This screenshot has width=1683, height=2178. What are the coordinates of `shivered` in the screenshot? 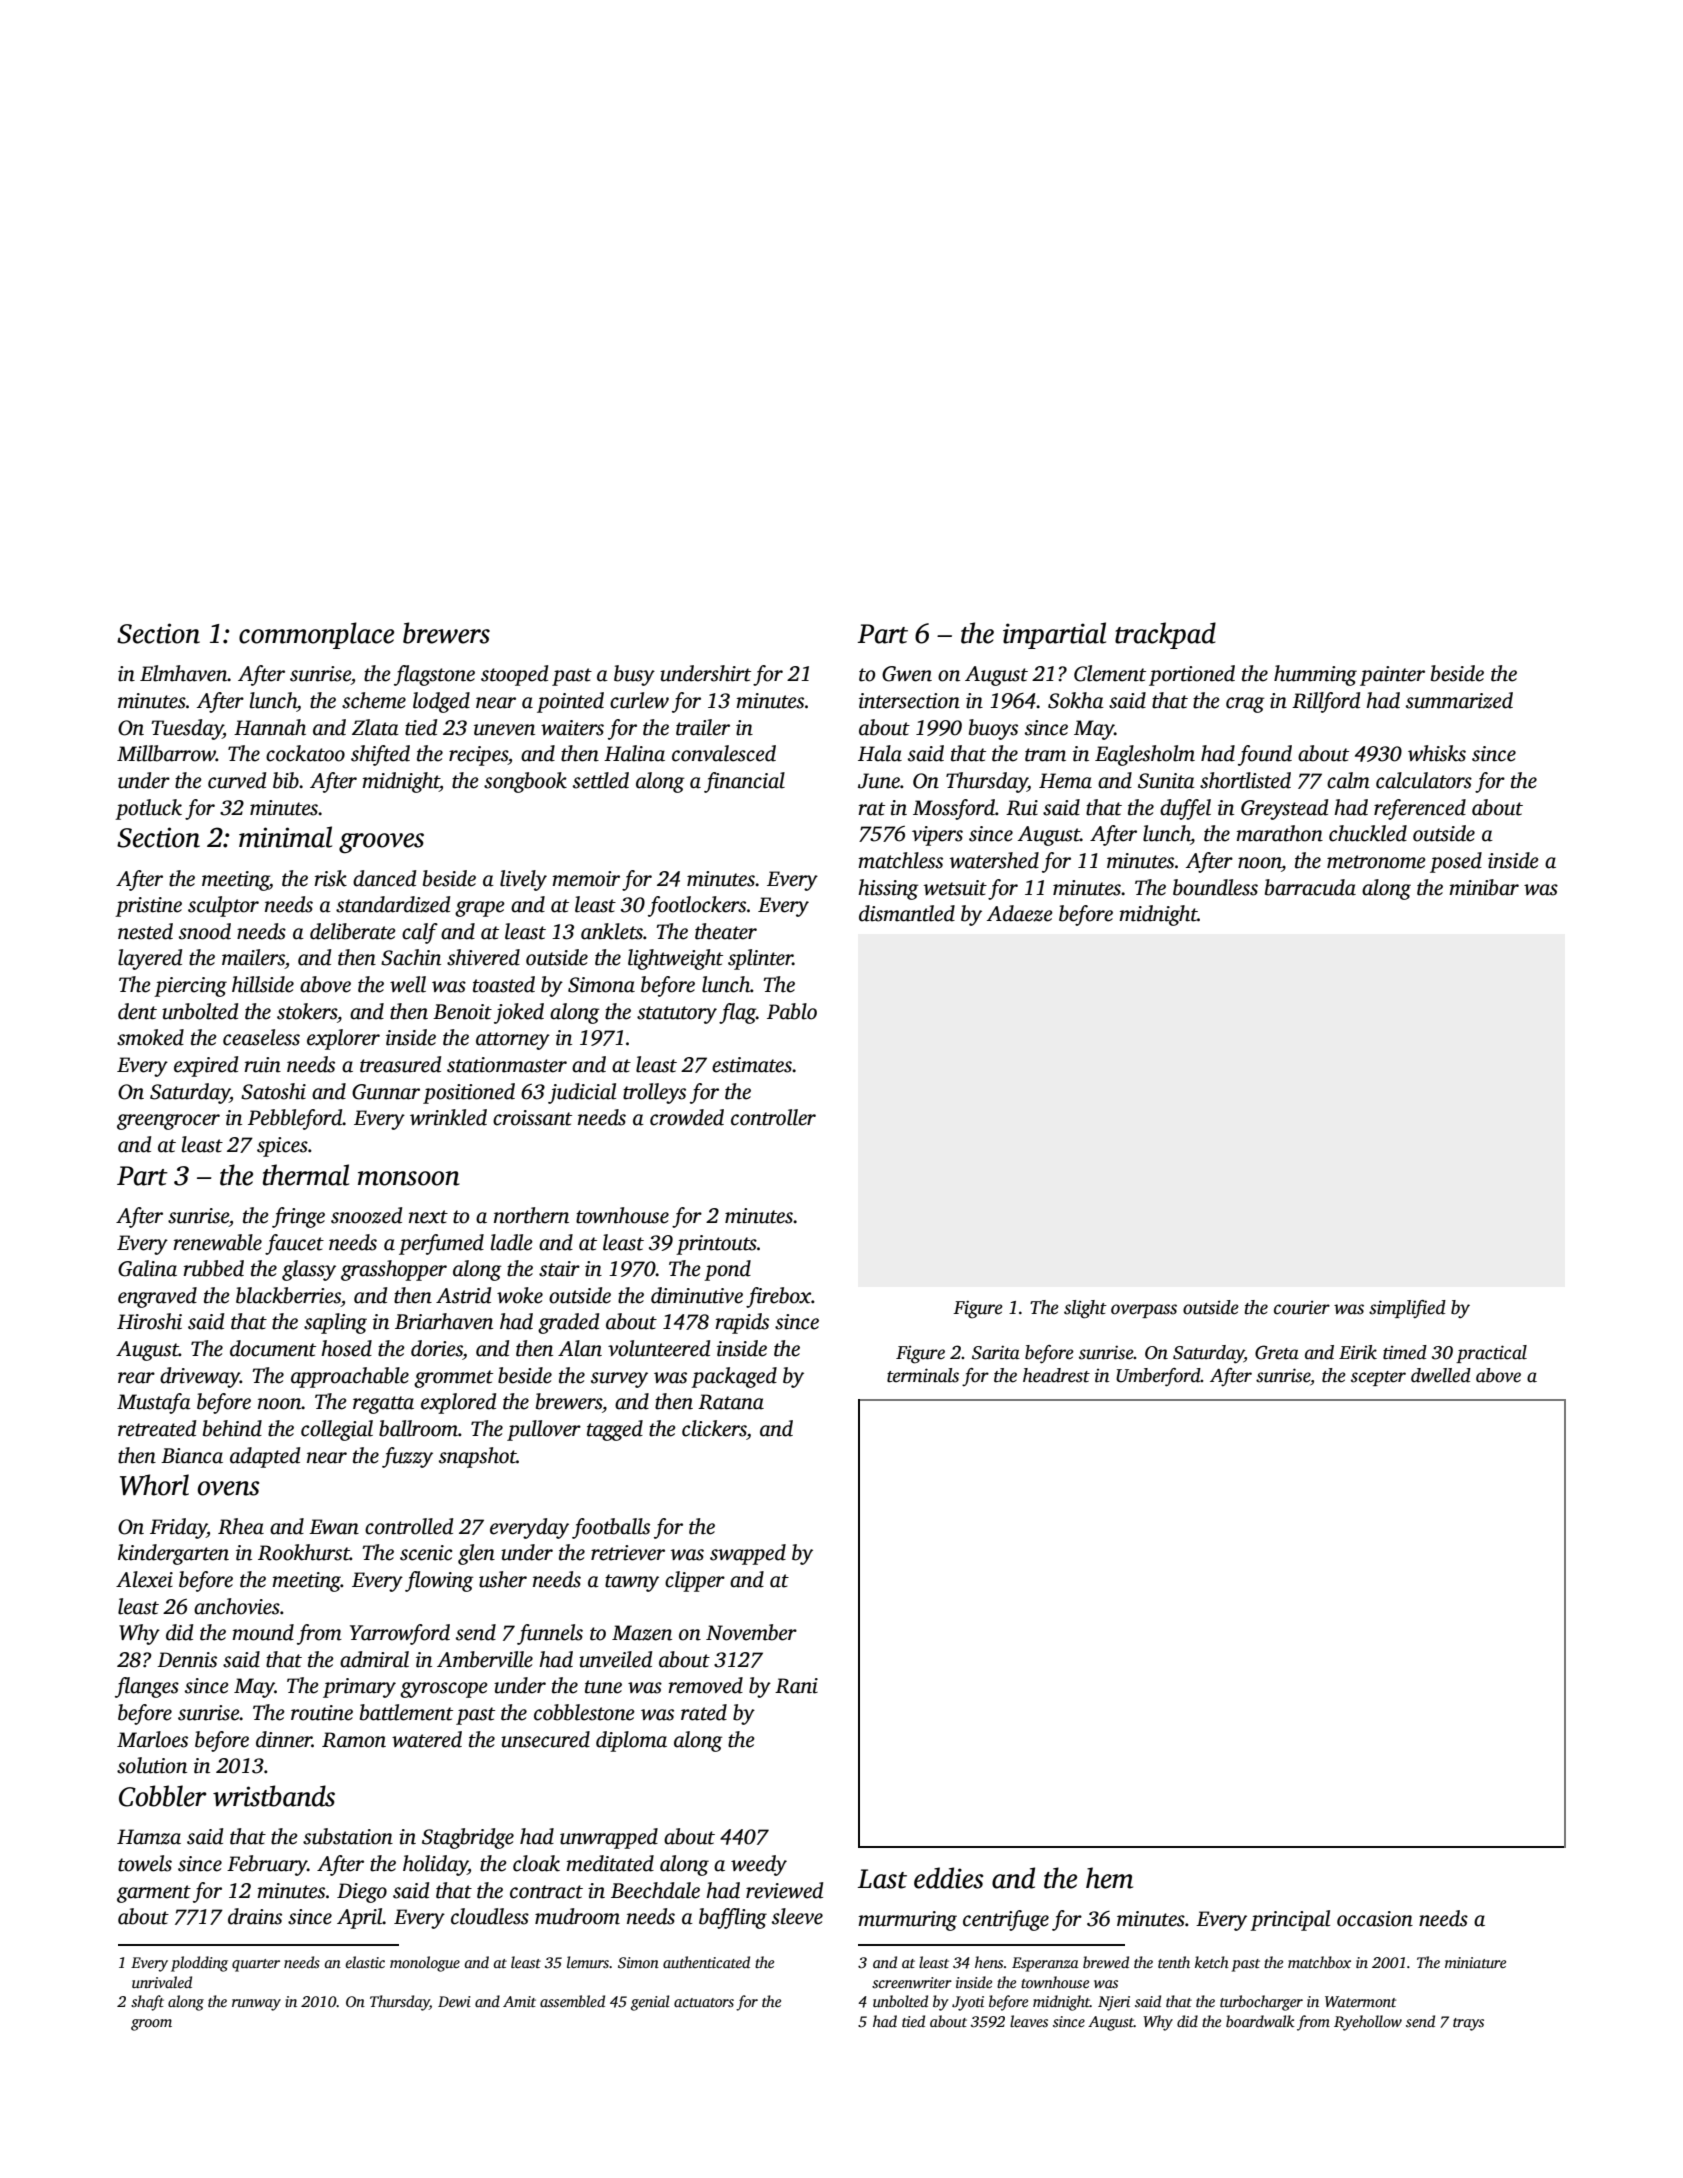 It's located at (483, 957).
